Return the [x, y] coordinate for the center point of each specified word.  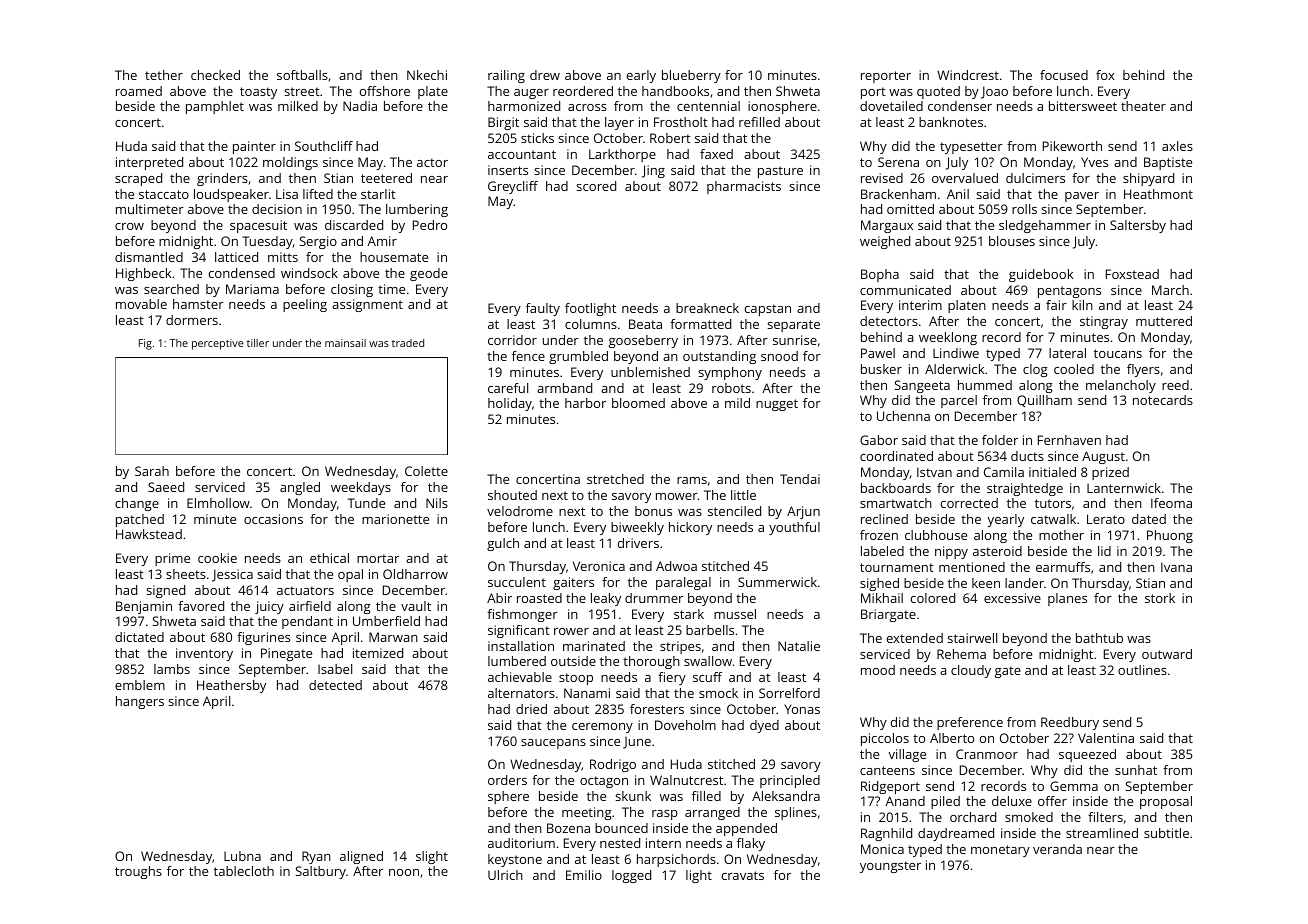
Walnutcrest [686, 780]
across [587, 107]
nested [620, 843]
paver [1082, 197]
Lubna [242, 856]
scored [596, 186]
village [907, 755]
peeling [305, 305]
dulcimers [1035, 178]
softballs [302, 75]
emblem [140, 685]
